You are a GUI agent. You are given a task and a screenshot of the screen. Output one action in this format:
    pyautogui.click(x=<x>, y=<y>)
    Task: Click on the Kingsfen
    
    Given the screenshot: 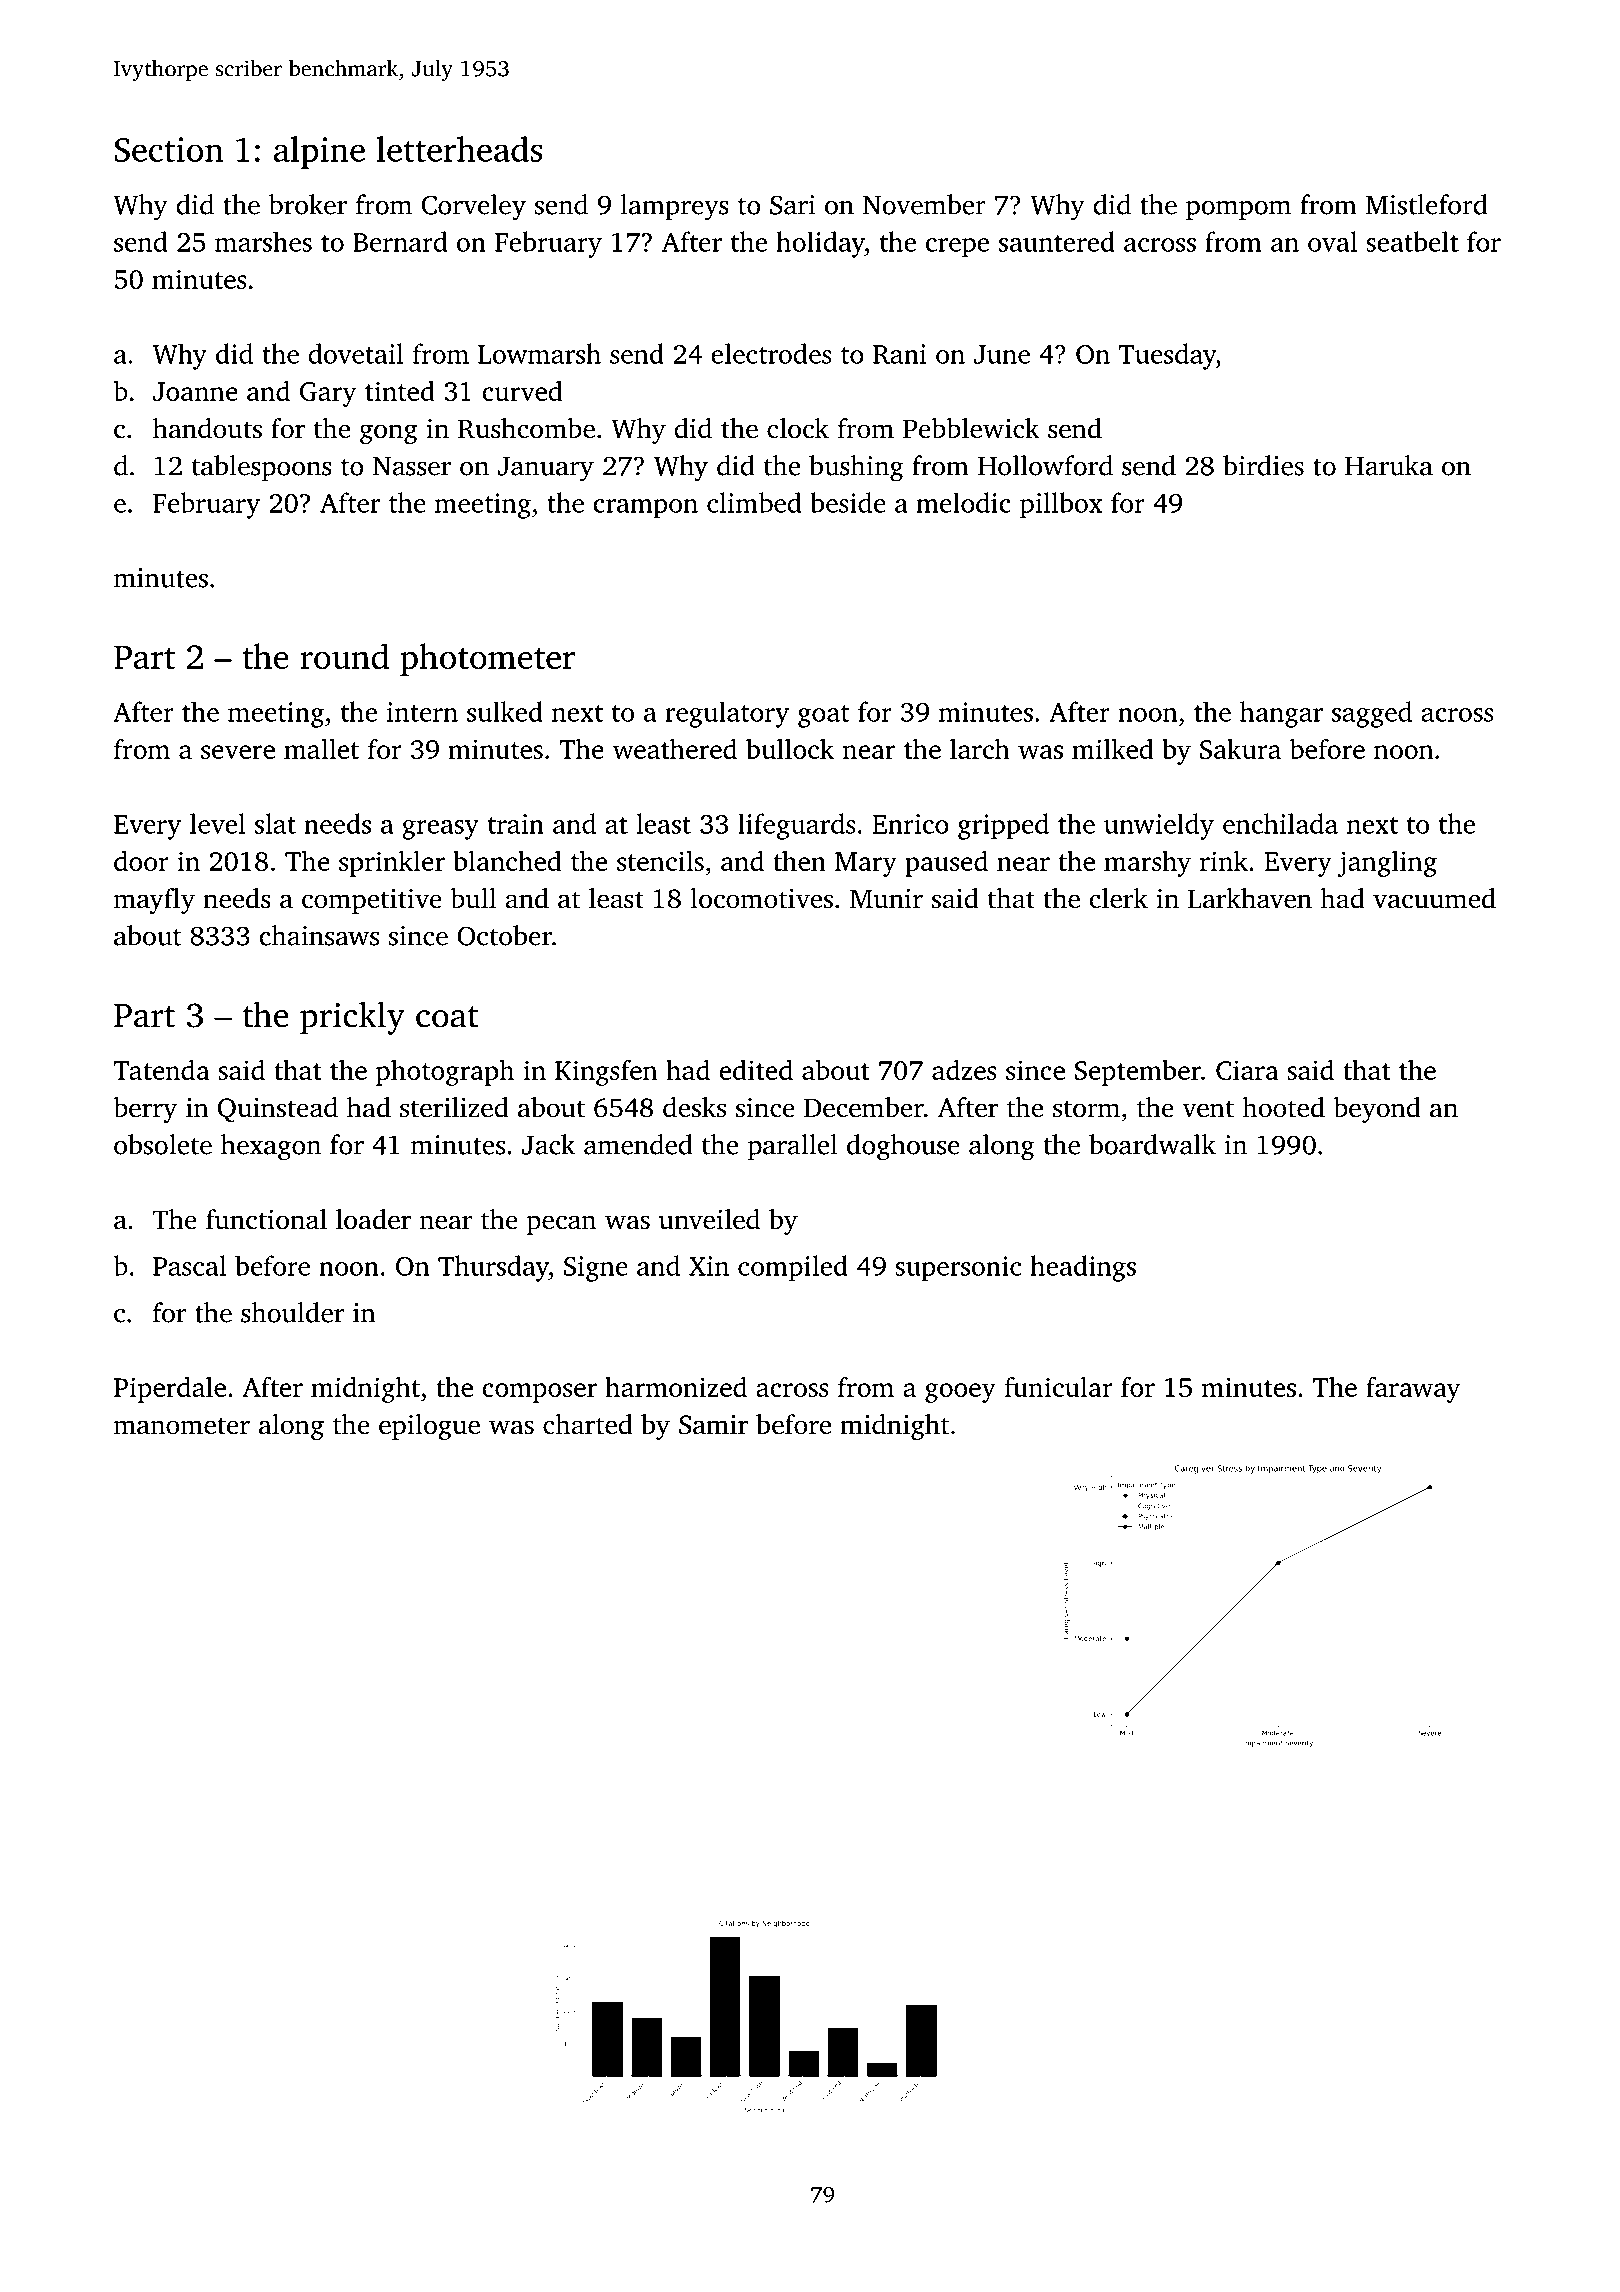 What is the action you would take?
    pyautogui.click(x=606, y=1072)
